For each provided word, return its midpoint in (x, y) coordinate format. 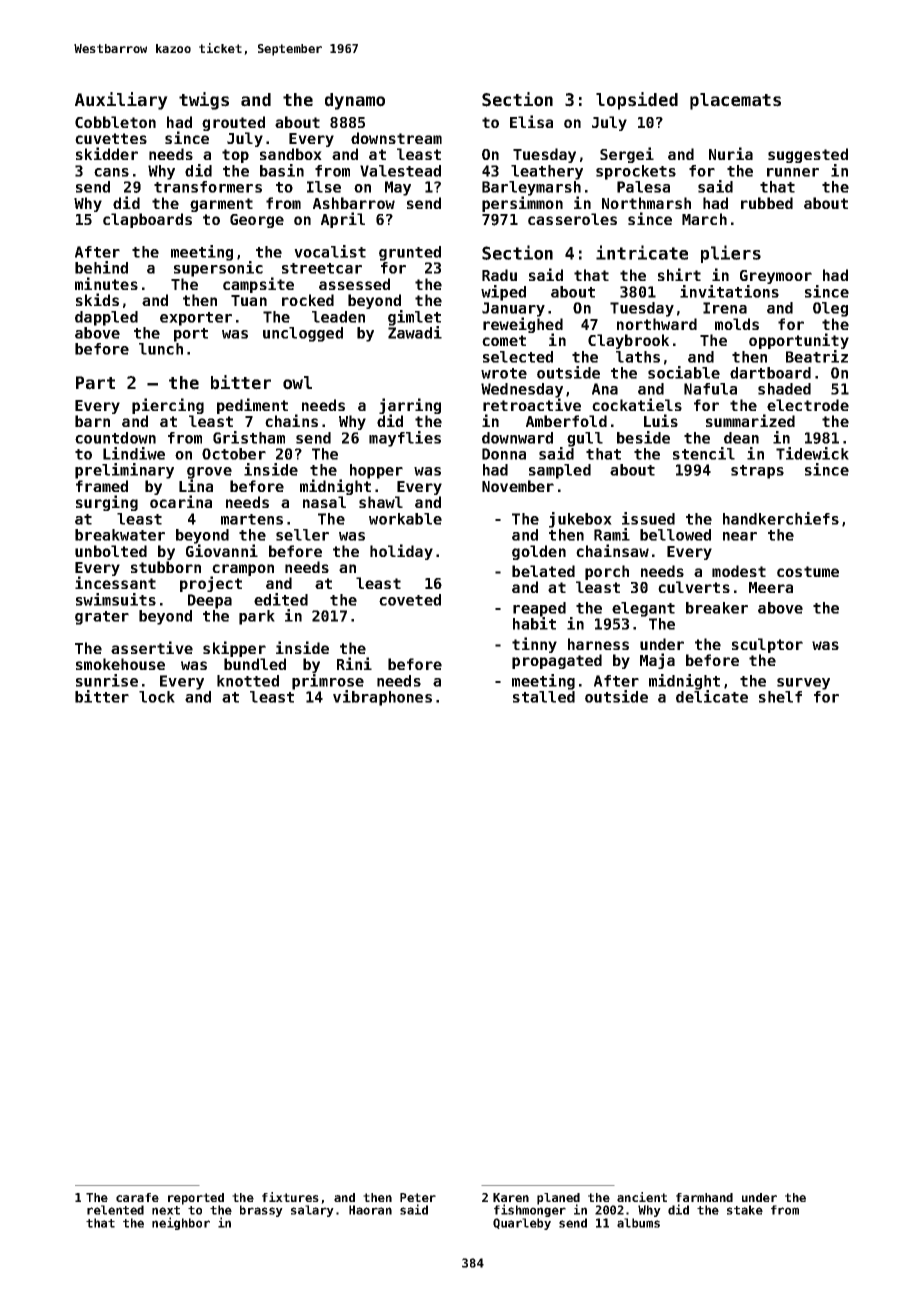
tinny (534, 645)
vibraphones (382, 698)
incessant (115, 583)
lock (157, 697)
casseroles (572, 219)
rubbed (767, 203)
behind (101, 267)
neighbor (181, 1223)
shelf (780, 697)
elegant (643, 609)
